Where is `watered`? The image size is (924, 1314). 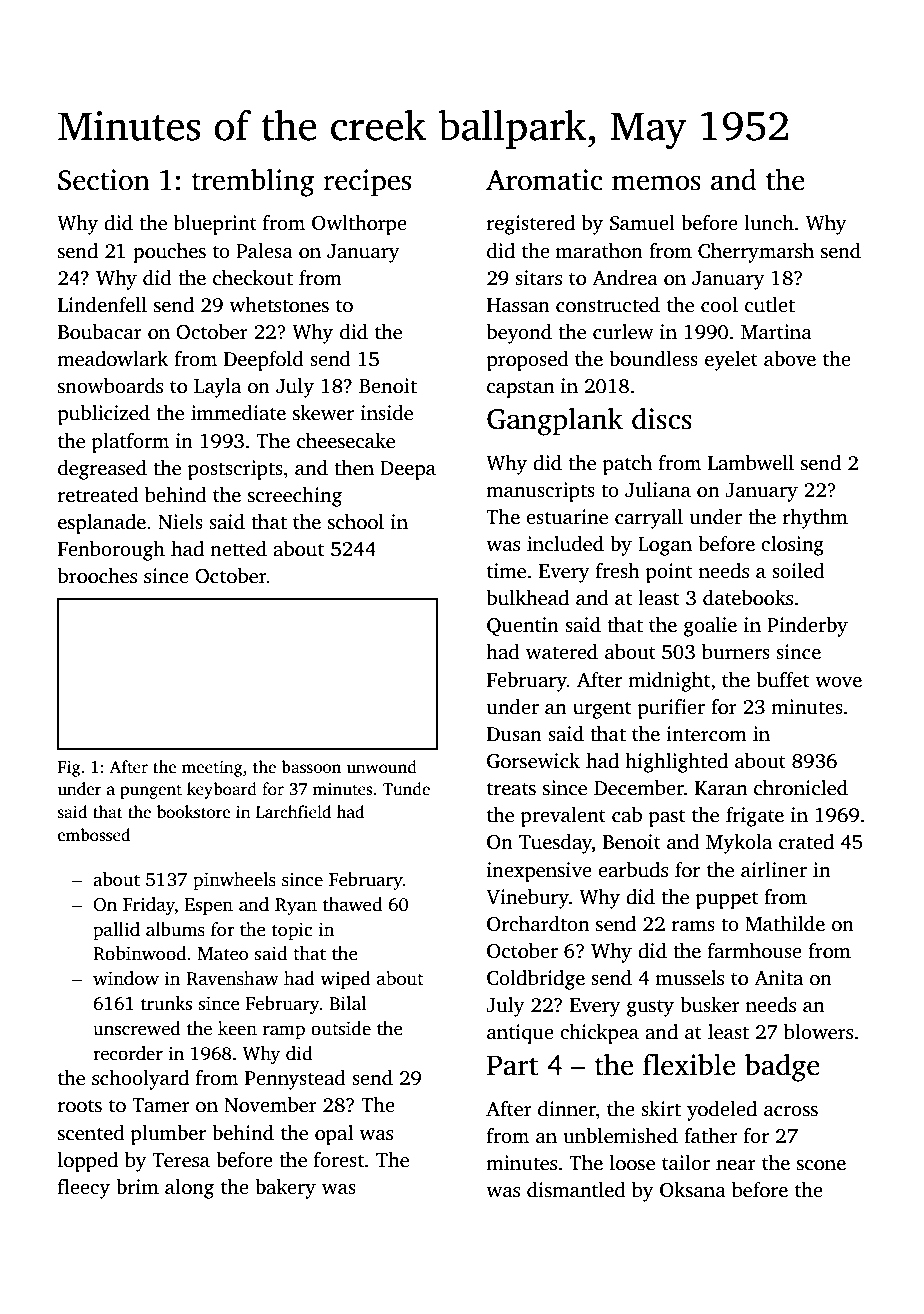 watered is located at coordinates (562, 652).
